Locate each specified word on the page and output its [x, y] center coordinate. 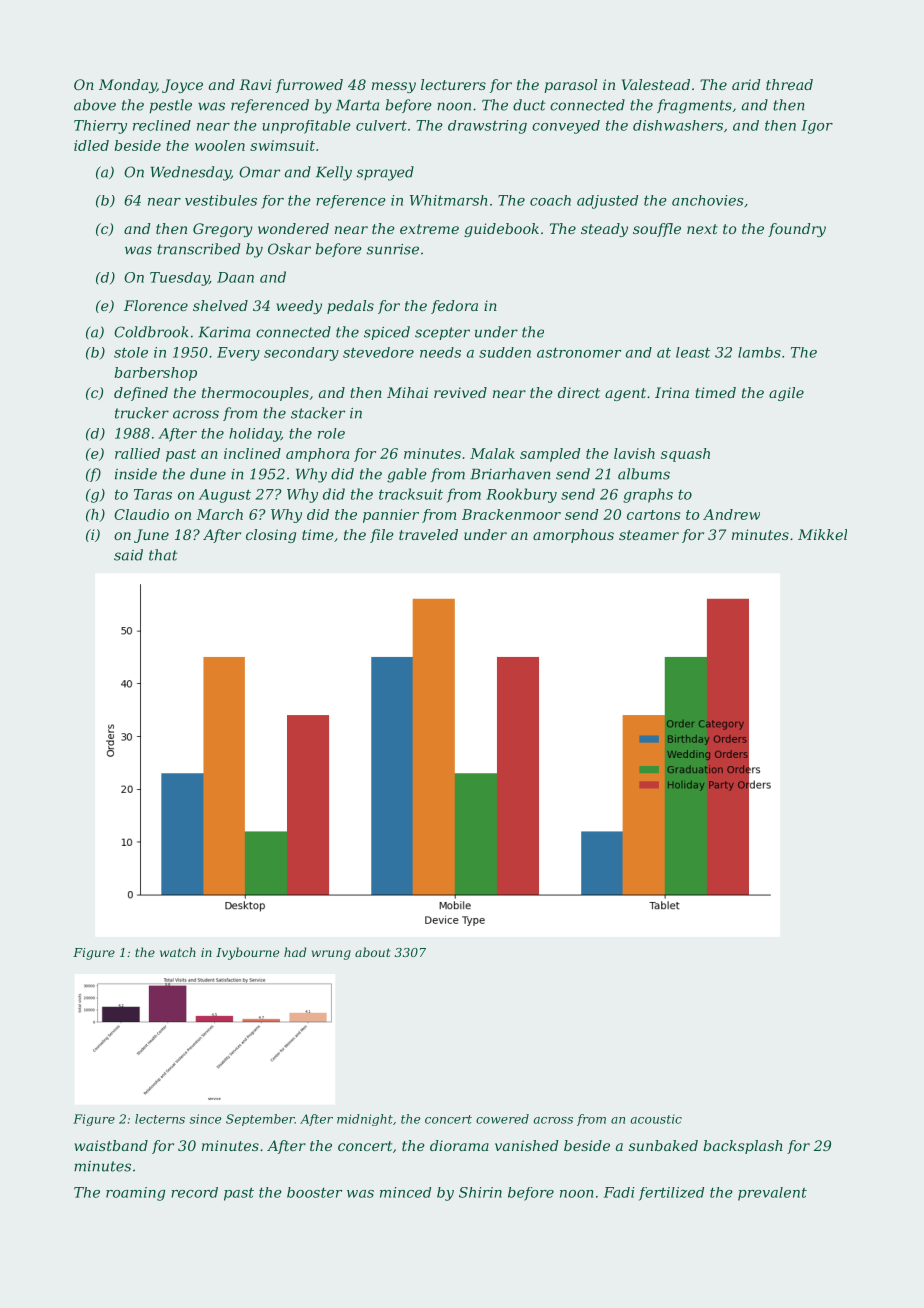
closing [271, 536]
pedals [350, 307]
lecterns [160, 1119]
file [382, 536]
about [373, 952]
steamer [649, 535]
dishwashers [678, 125]
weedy [299, 307]
